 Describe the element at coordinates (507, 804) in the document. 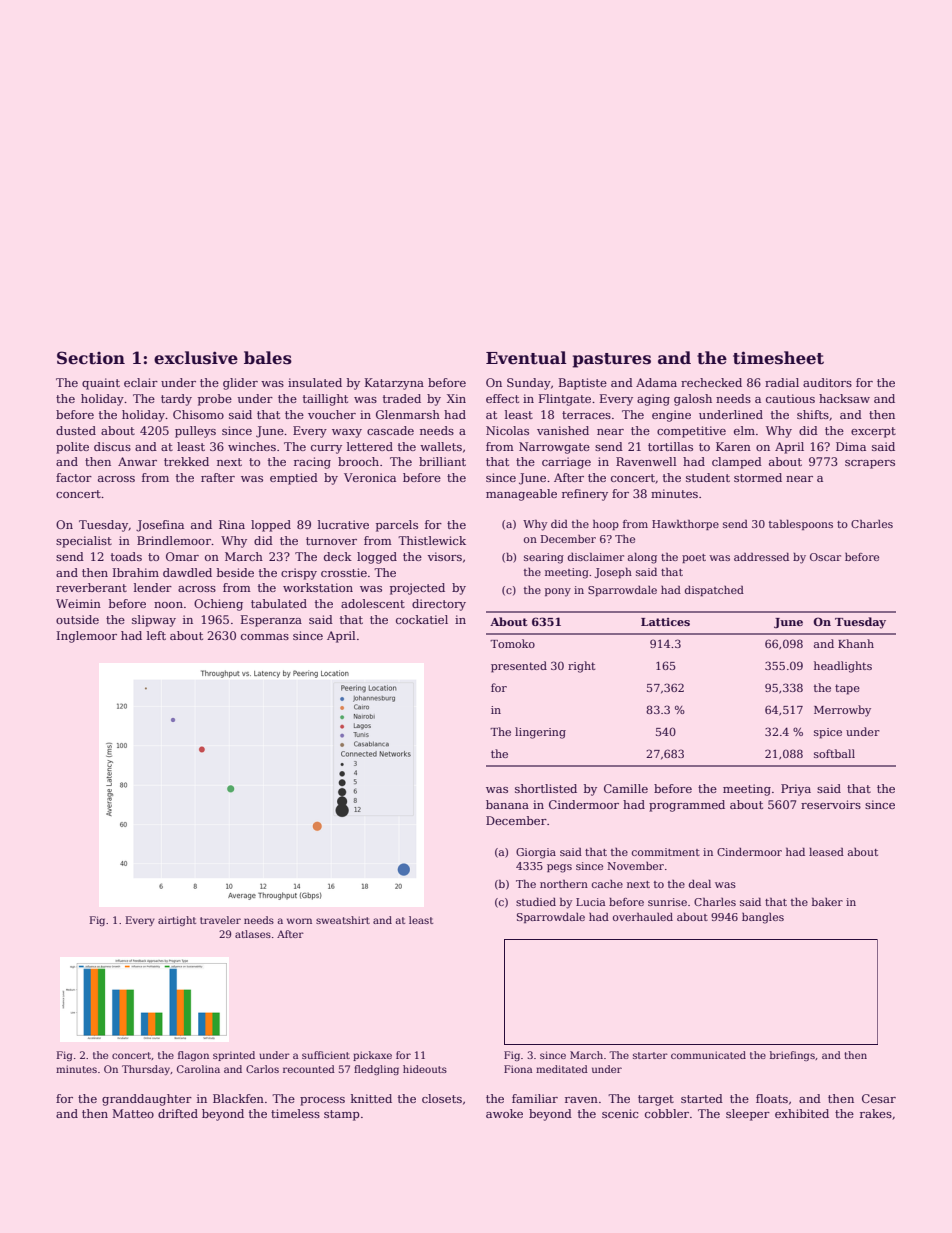

I see `banana` at that location.
